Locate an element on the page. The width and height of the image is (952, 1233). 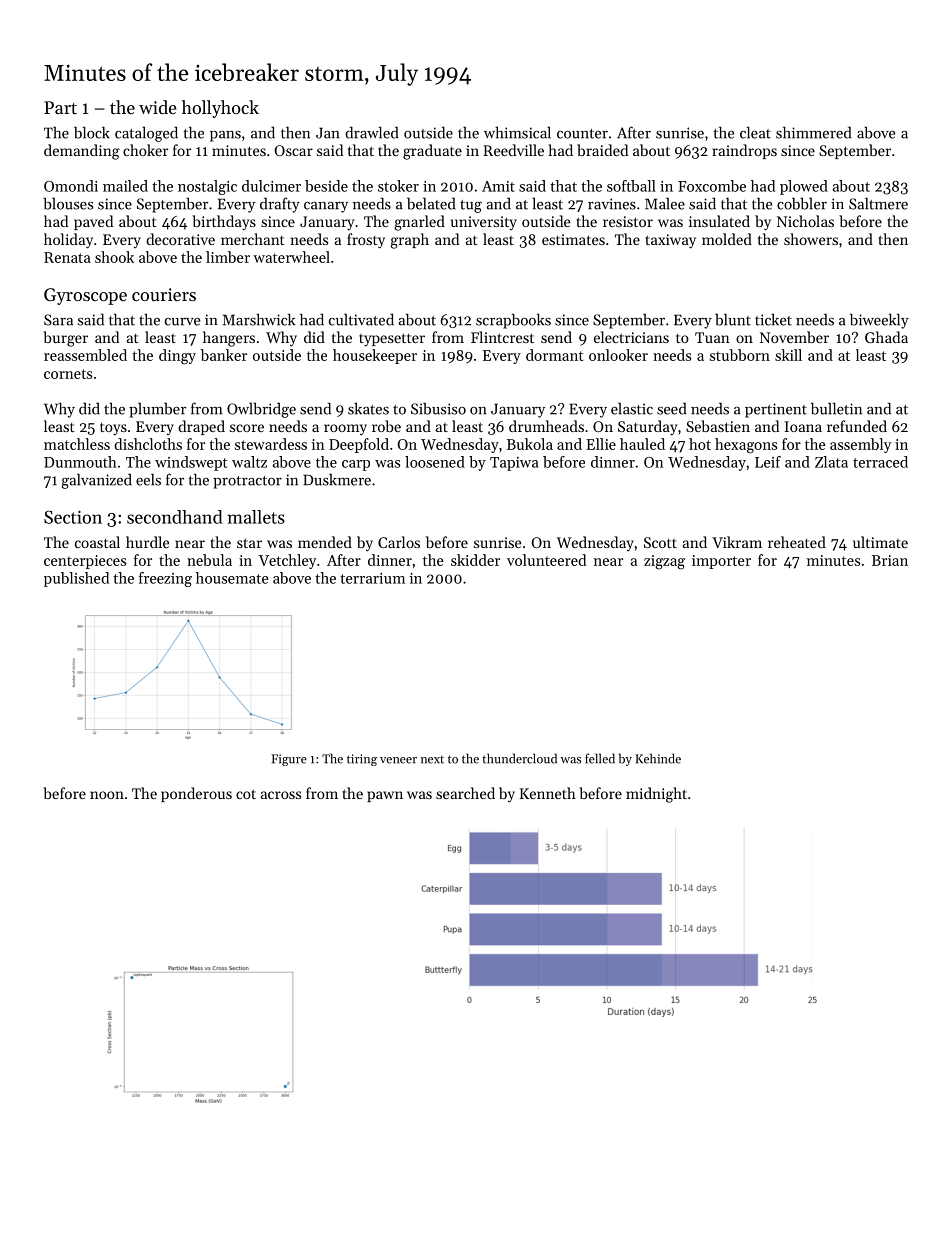
ultimate is located at coordinates (880, 542).
